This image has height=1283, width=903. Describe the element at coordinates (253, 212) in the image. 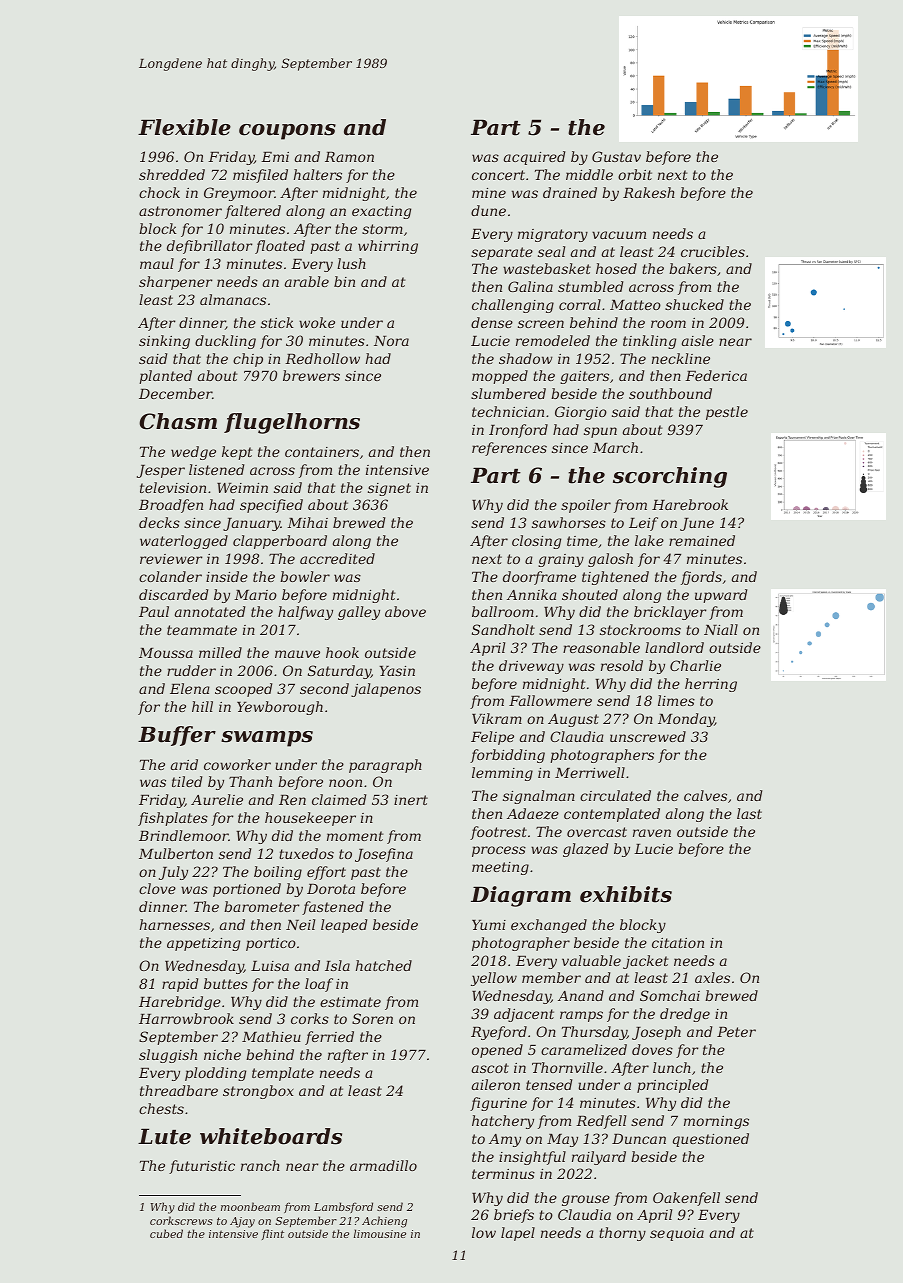

I see `faltered` at that location.
